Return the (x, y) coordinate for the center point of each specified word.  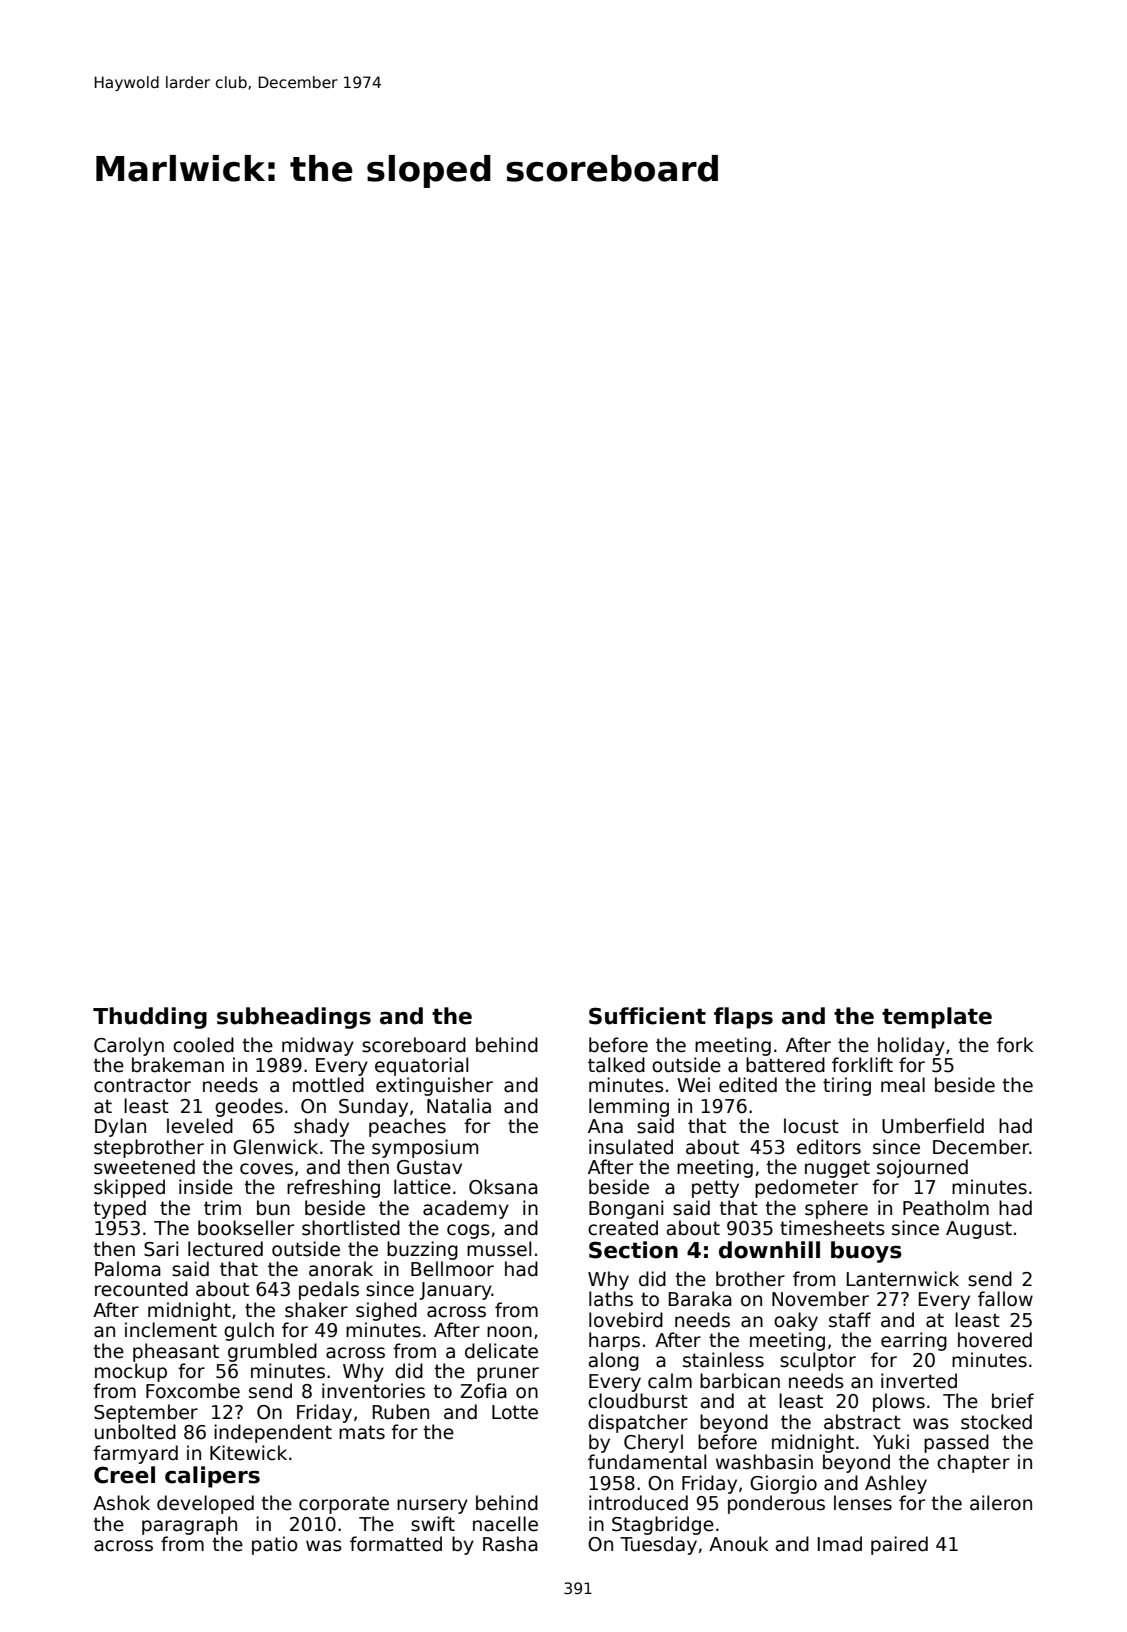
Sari (161, 1249)
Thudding (150, 1018)
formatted (396, 1544)
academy (466, 1209)
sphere (836, 1209)
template (937, 1018)
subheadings (294, 1018)
